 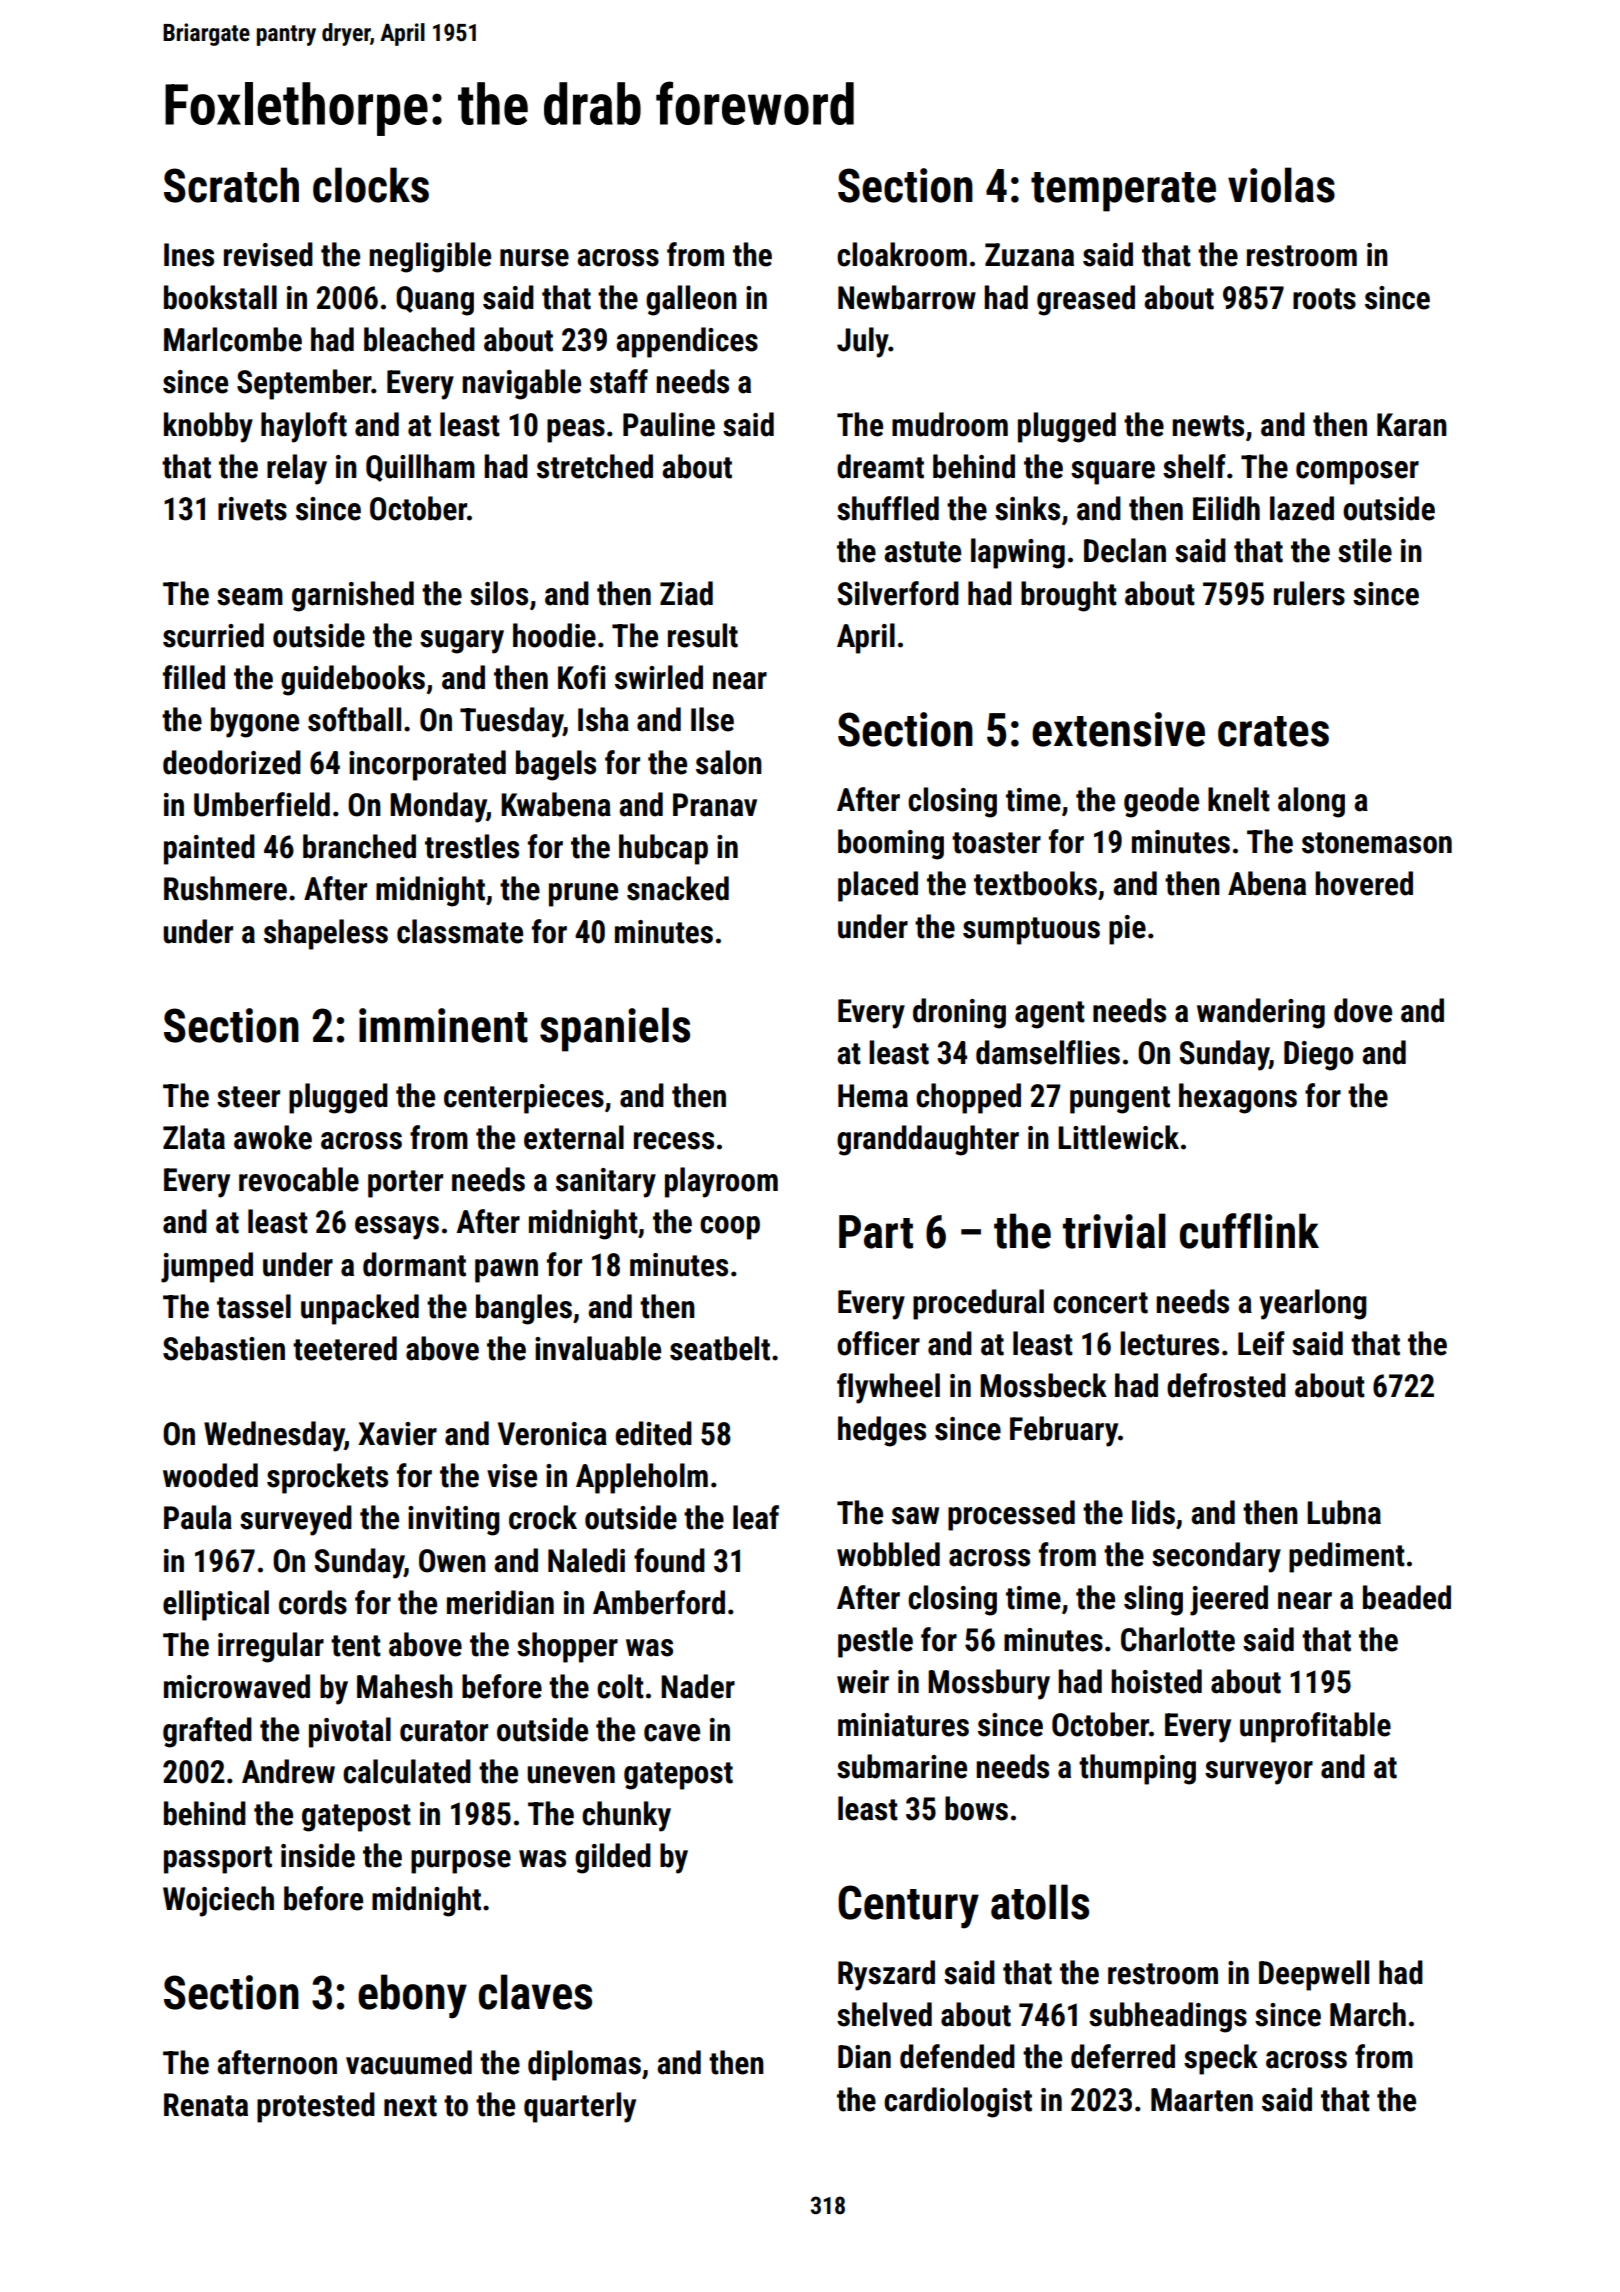 What do you see at coordinates (958, 2102) in the image?
I see `cardiologist` at bounding box center [958, 2102].
